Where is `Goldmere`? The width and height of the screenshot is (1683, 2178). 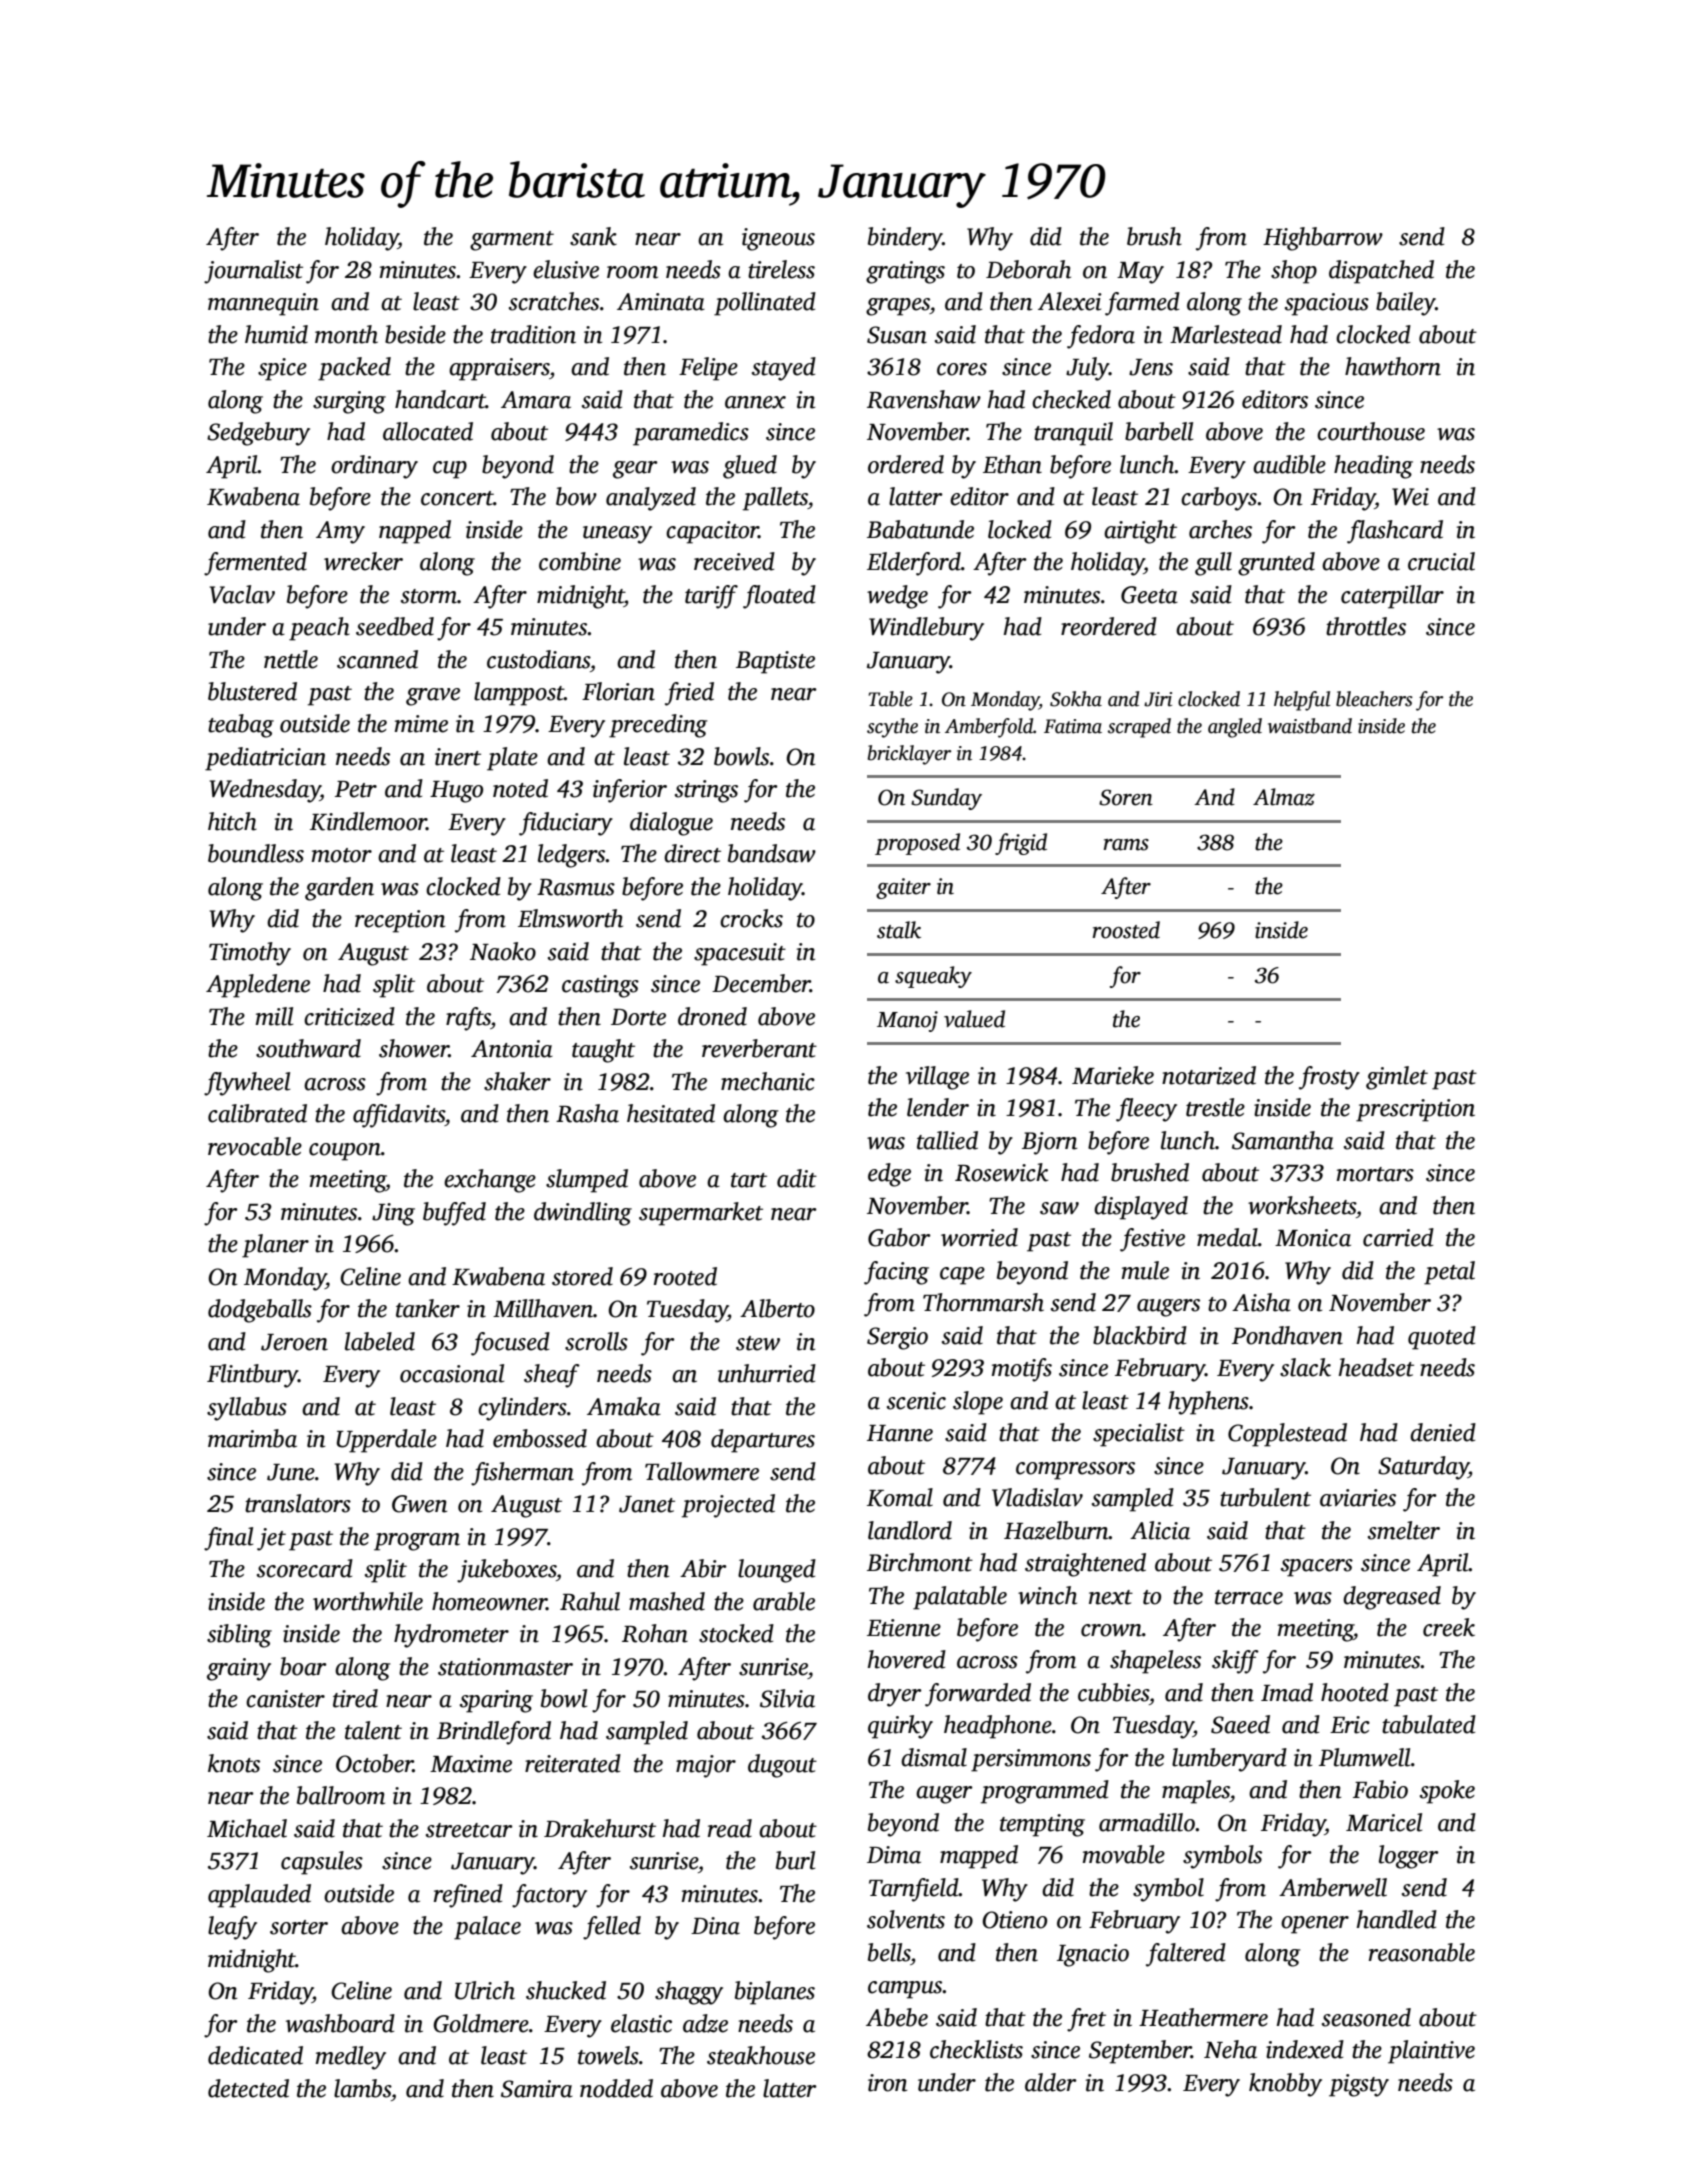 Goldmere is located at coordinates (481, 2023).
